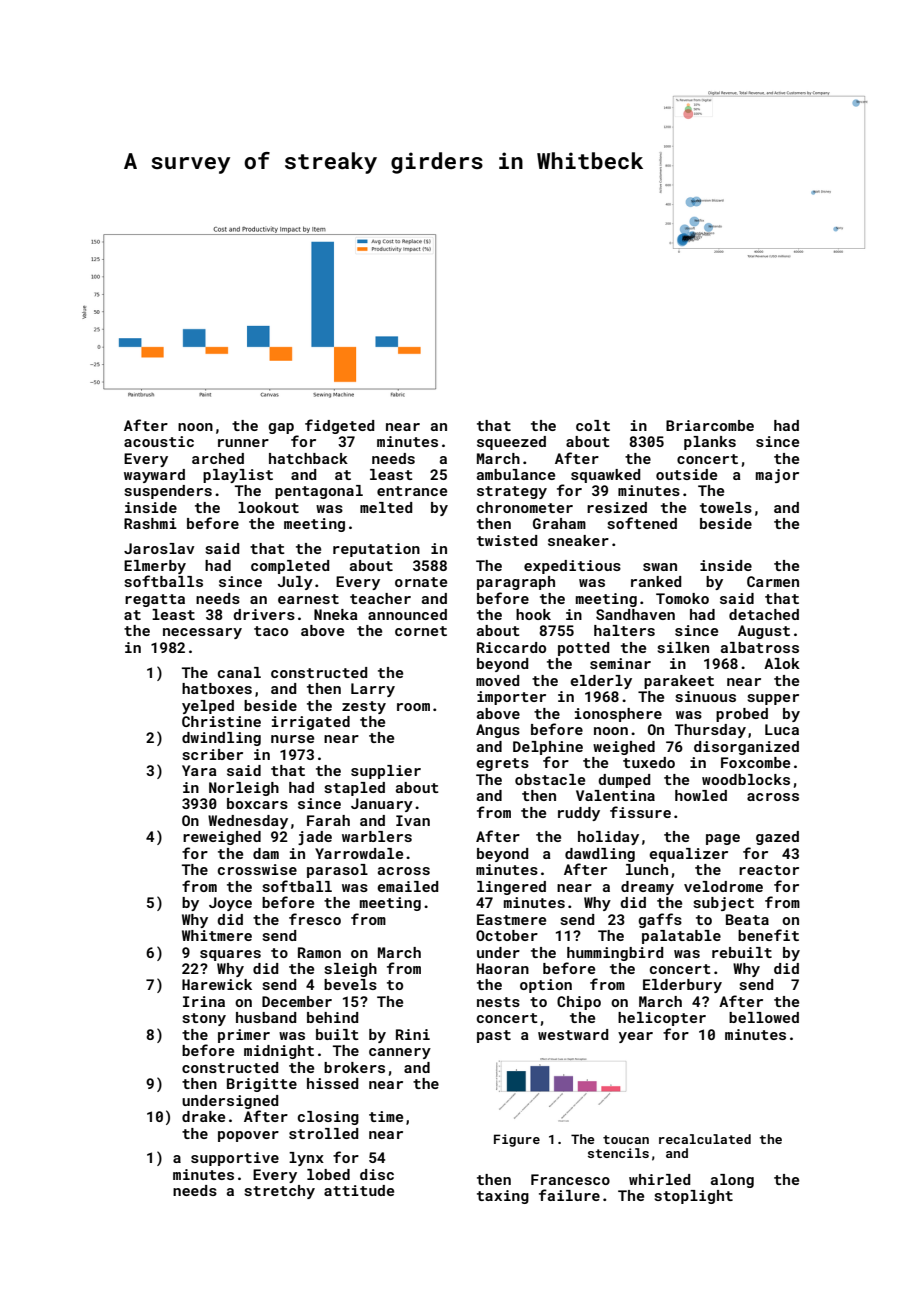 This screenshot has height=1314, width=924. What do you see at coordinates (315, 919) in the screenshot?
I see `fresco` at bounding box center [315, 919].
